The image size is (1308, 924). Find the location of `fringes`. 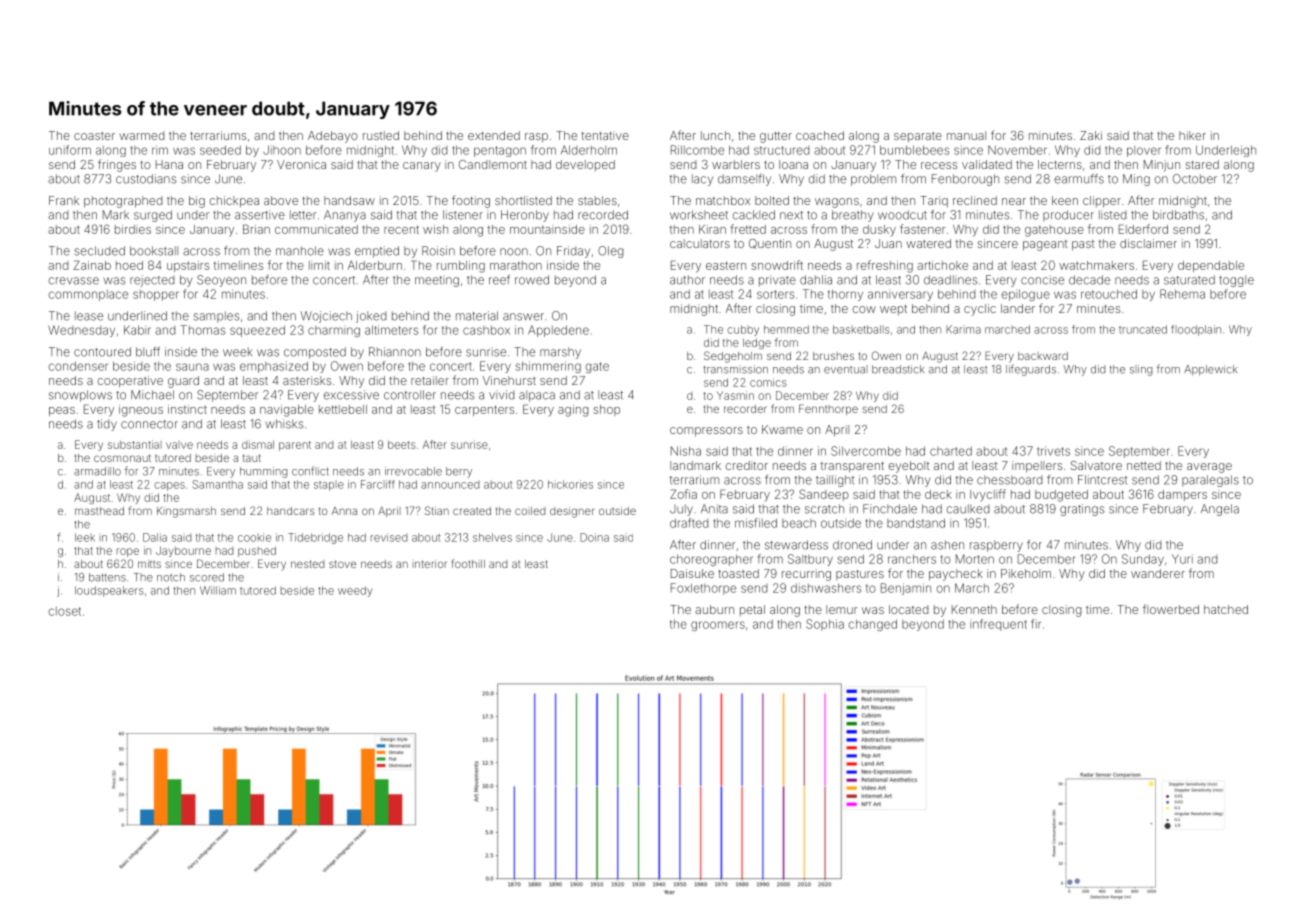

fringes is located at coordinates (117, 165).
